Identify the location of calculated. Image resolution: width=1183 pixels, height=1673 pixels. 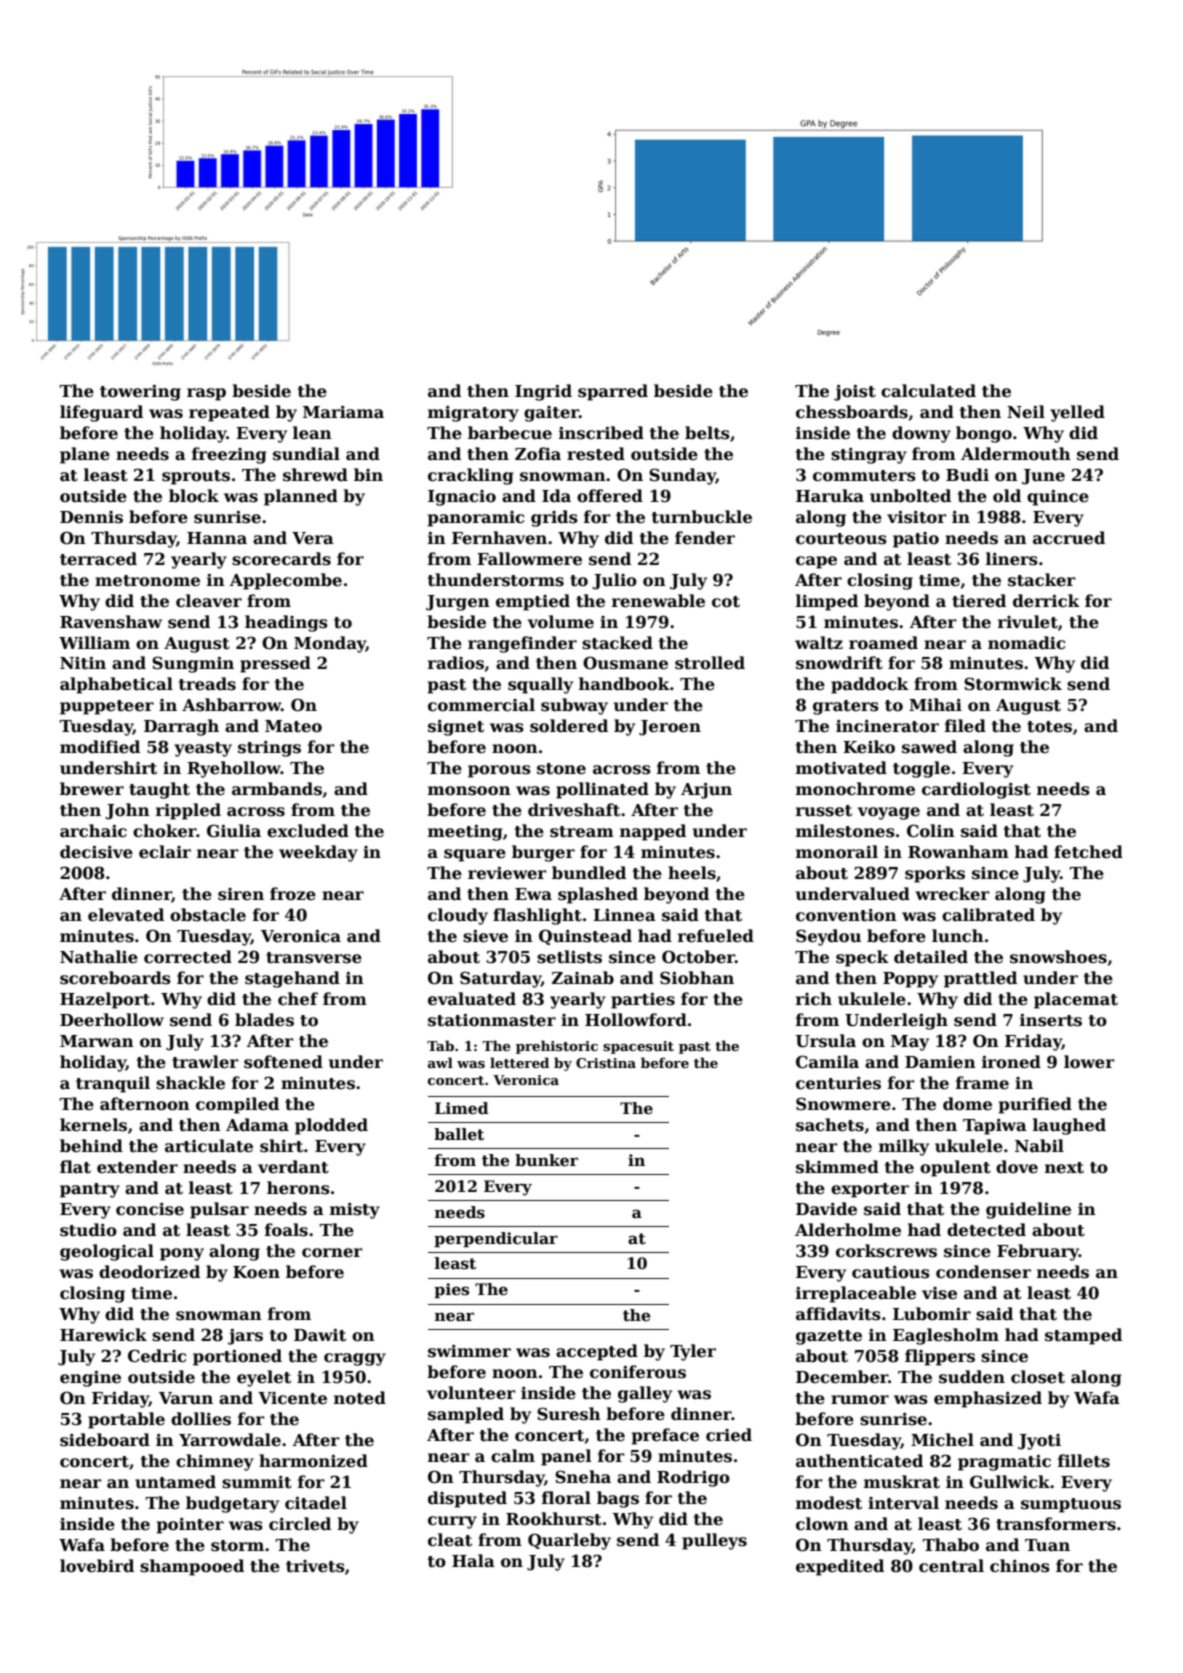
(928, 391).
